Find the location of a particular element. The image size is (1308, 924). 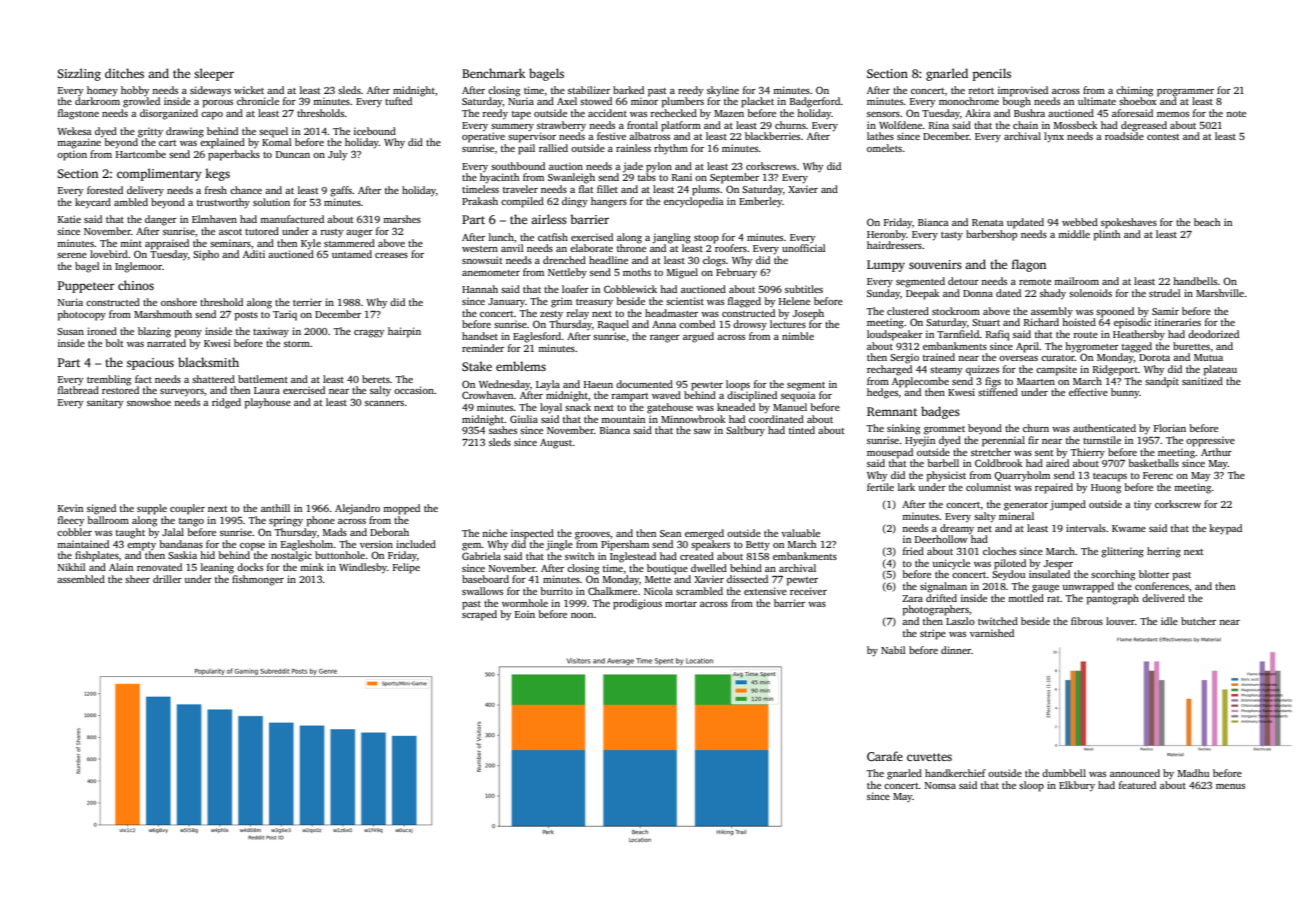

sashes is located at coordinates (503, 430).
